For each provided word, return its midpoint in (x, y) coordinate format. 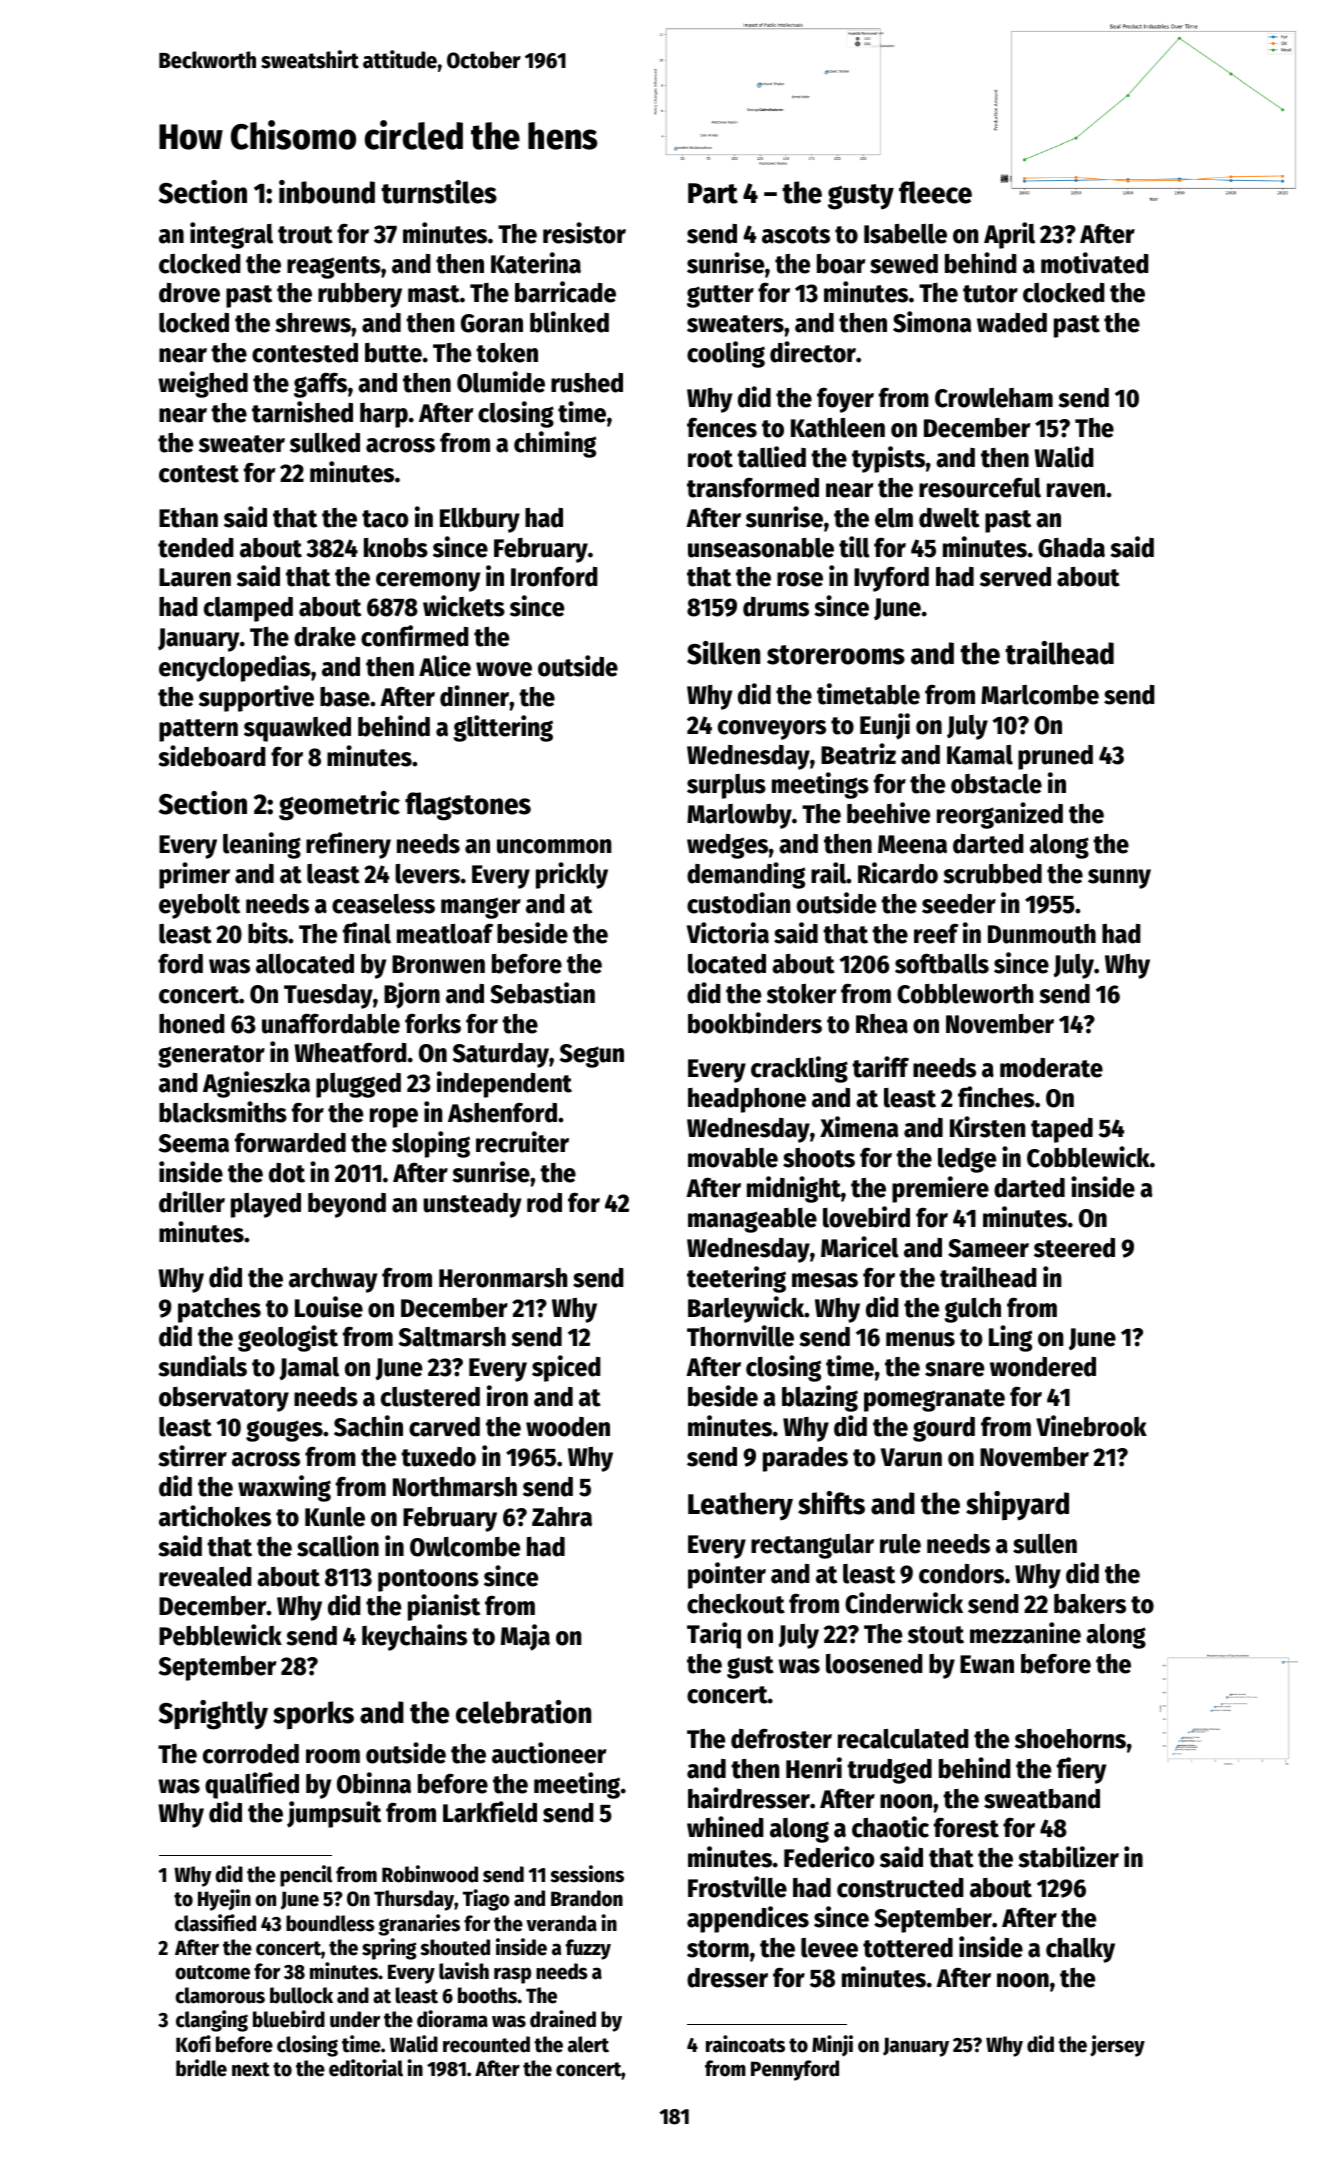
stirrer (192, 1456)
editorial (366, 2068)
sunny (1119, 879)
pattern (198, 730)
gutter (720, 296)
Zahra (562, 1517)
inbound (327, 192)
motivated (1095, 263)
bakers (1090, 1604)
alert (588, 2044)
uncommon (554, 846)
